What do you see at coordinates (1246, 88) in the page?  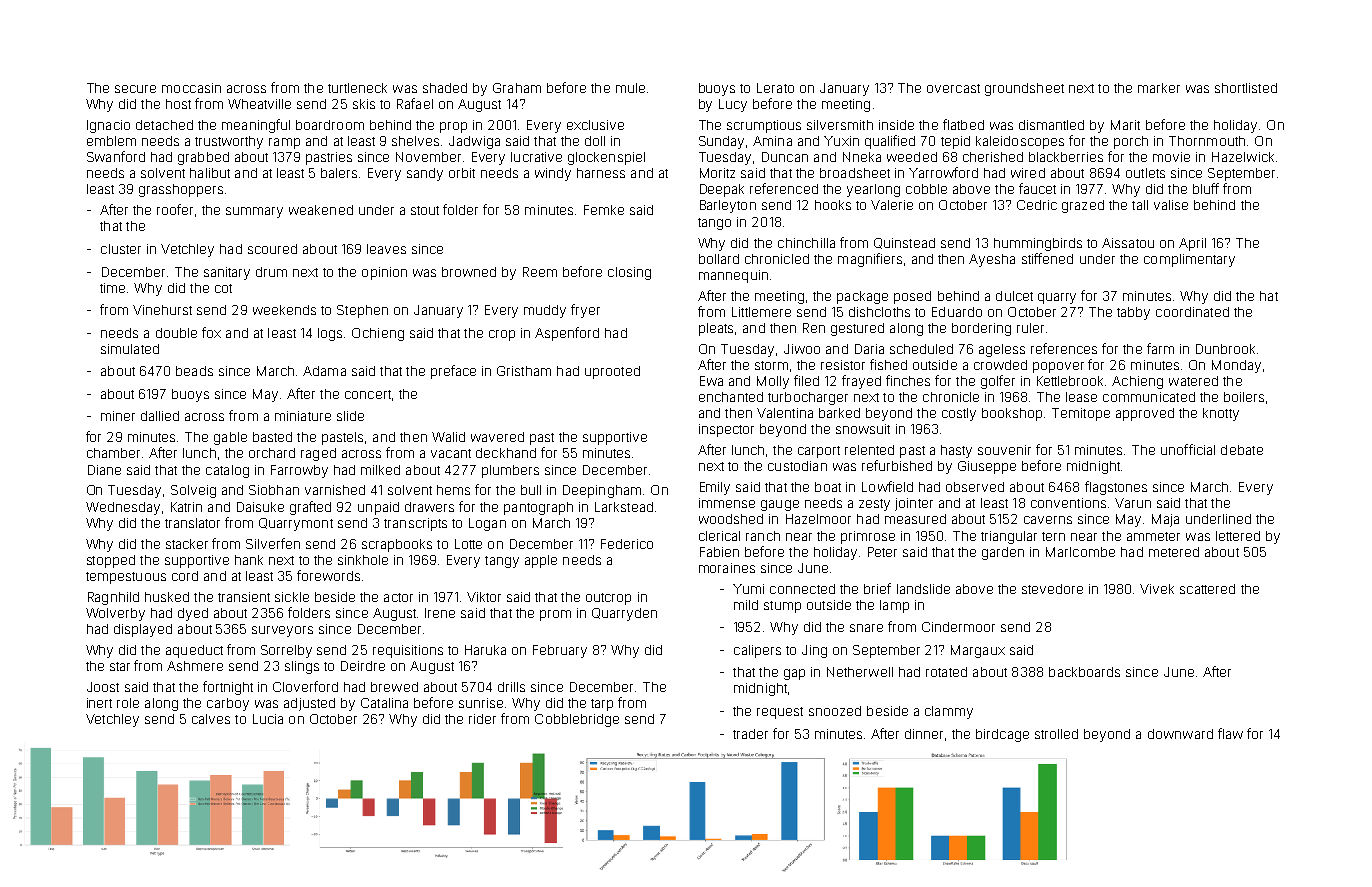 I see `shortlisted` at bounding box center [1246, 88].
